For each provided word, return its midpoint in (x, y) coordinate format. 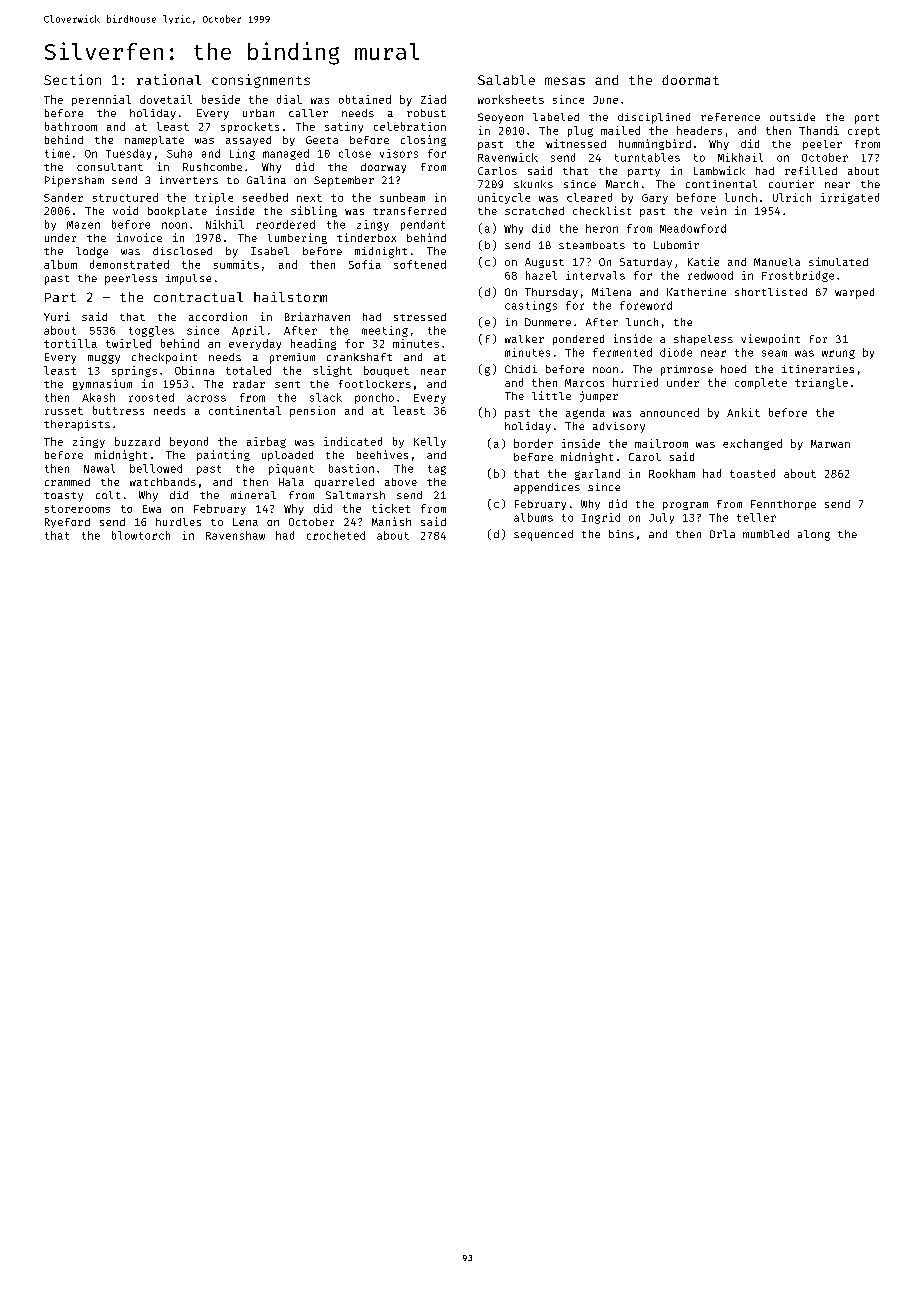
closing (423, 140)
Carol (645, 457)
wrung (838, 354)
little (551, 395)
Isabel (270, 251)
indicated (353, 441)
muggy (104, 359)
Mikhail (740, 157)
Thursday (551, 293)
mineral (253, 495)
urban (258, 113)
